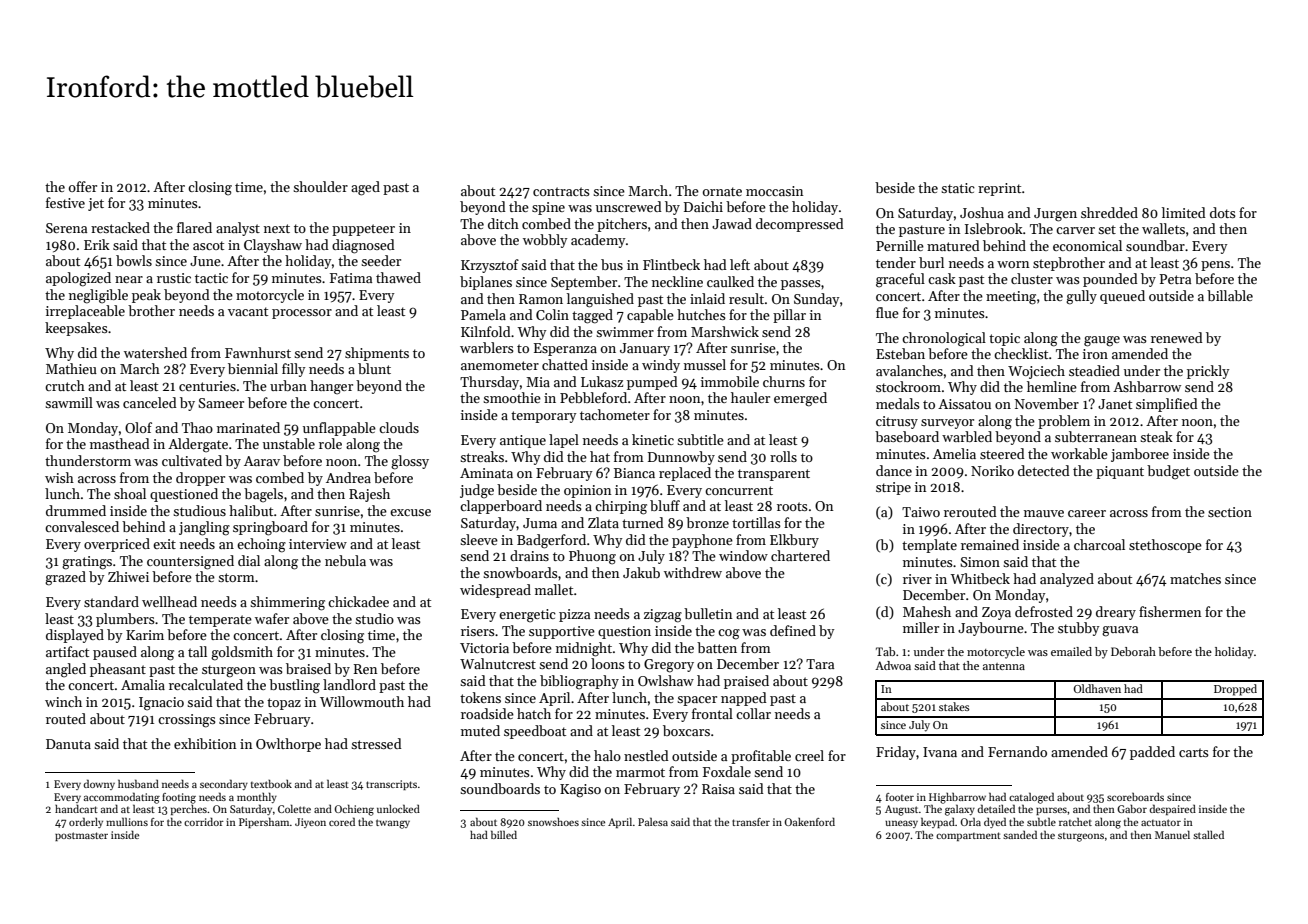 The width and height of the document is (1308, 924). What do you see at coordinates (534, 713) in the document?
I see `hatch` at bounding box center [534, 713].
